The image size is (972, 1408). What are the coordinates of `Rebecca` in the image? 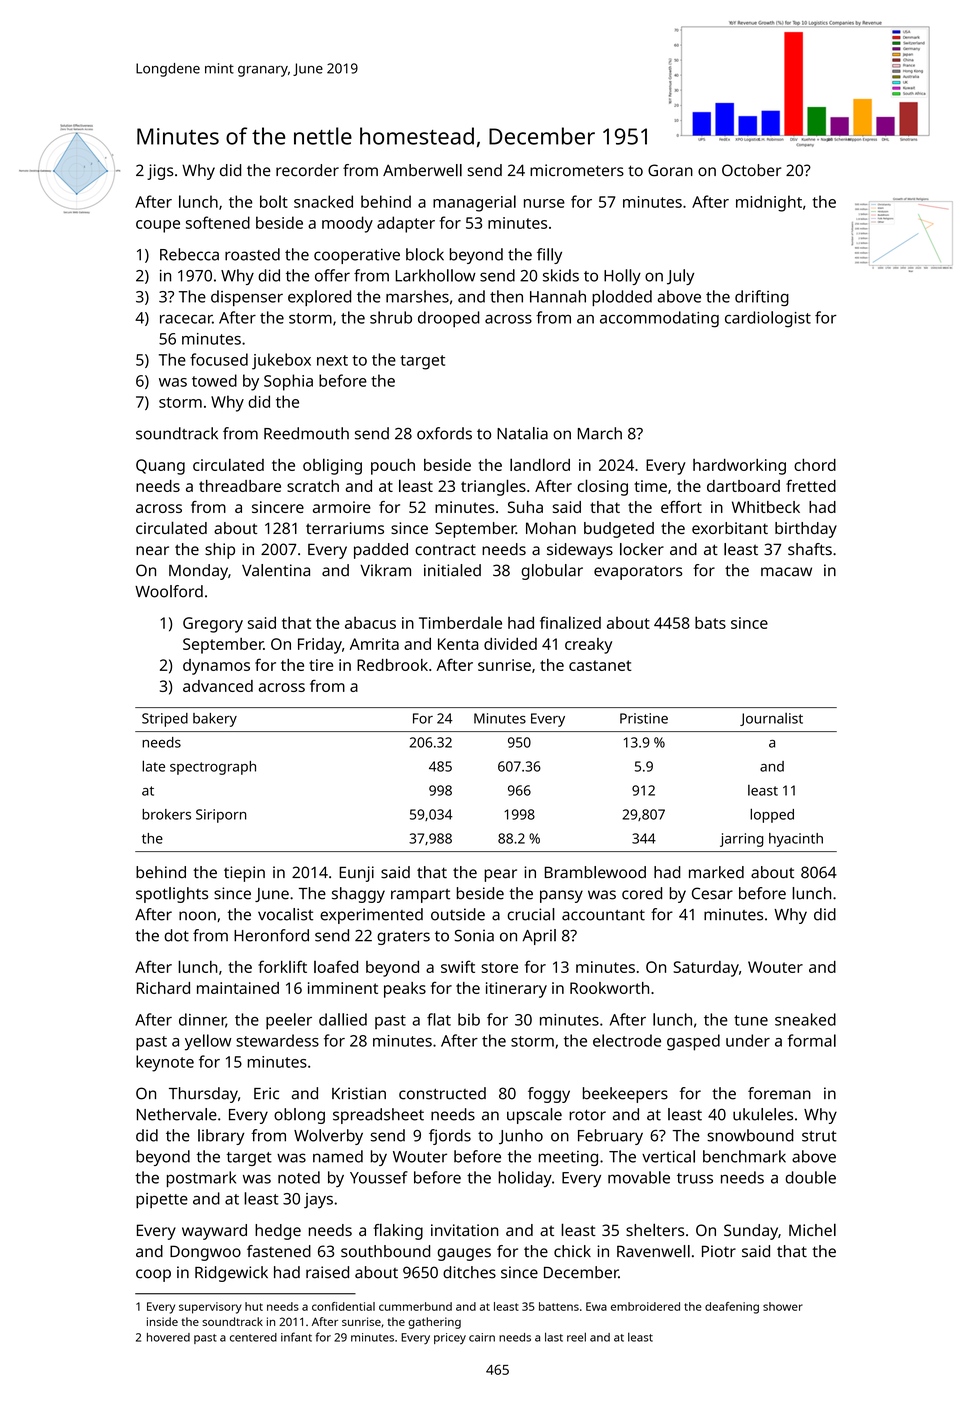 It's located at (189, 254).
